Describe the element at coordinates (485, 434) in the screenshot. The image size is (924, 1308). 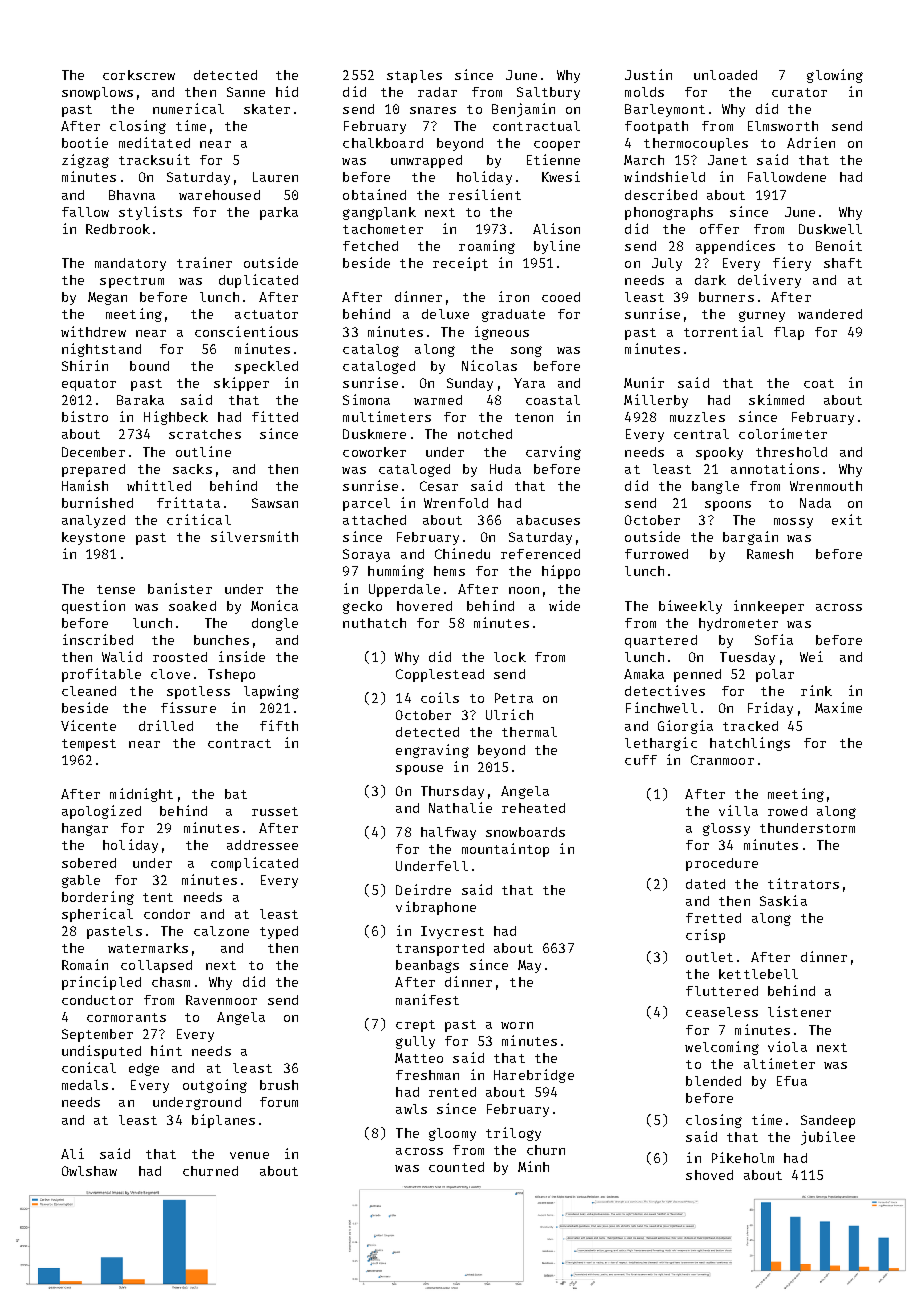
I see `notched` at that location.
